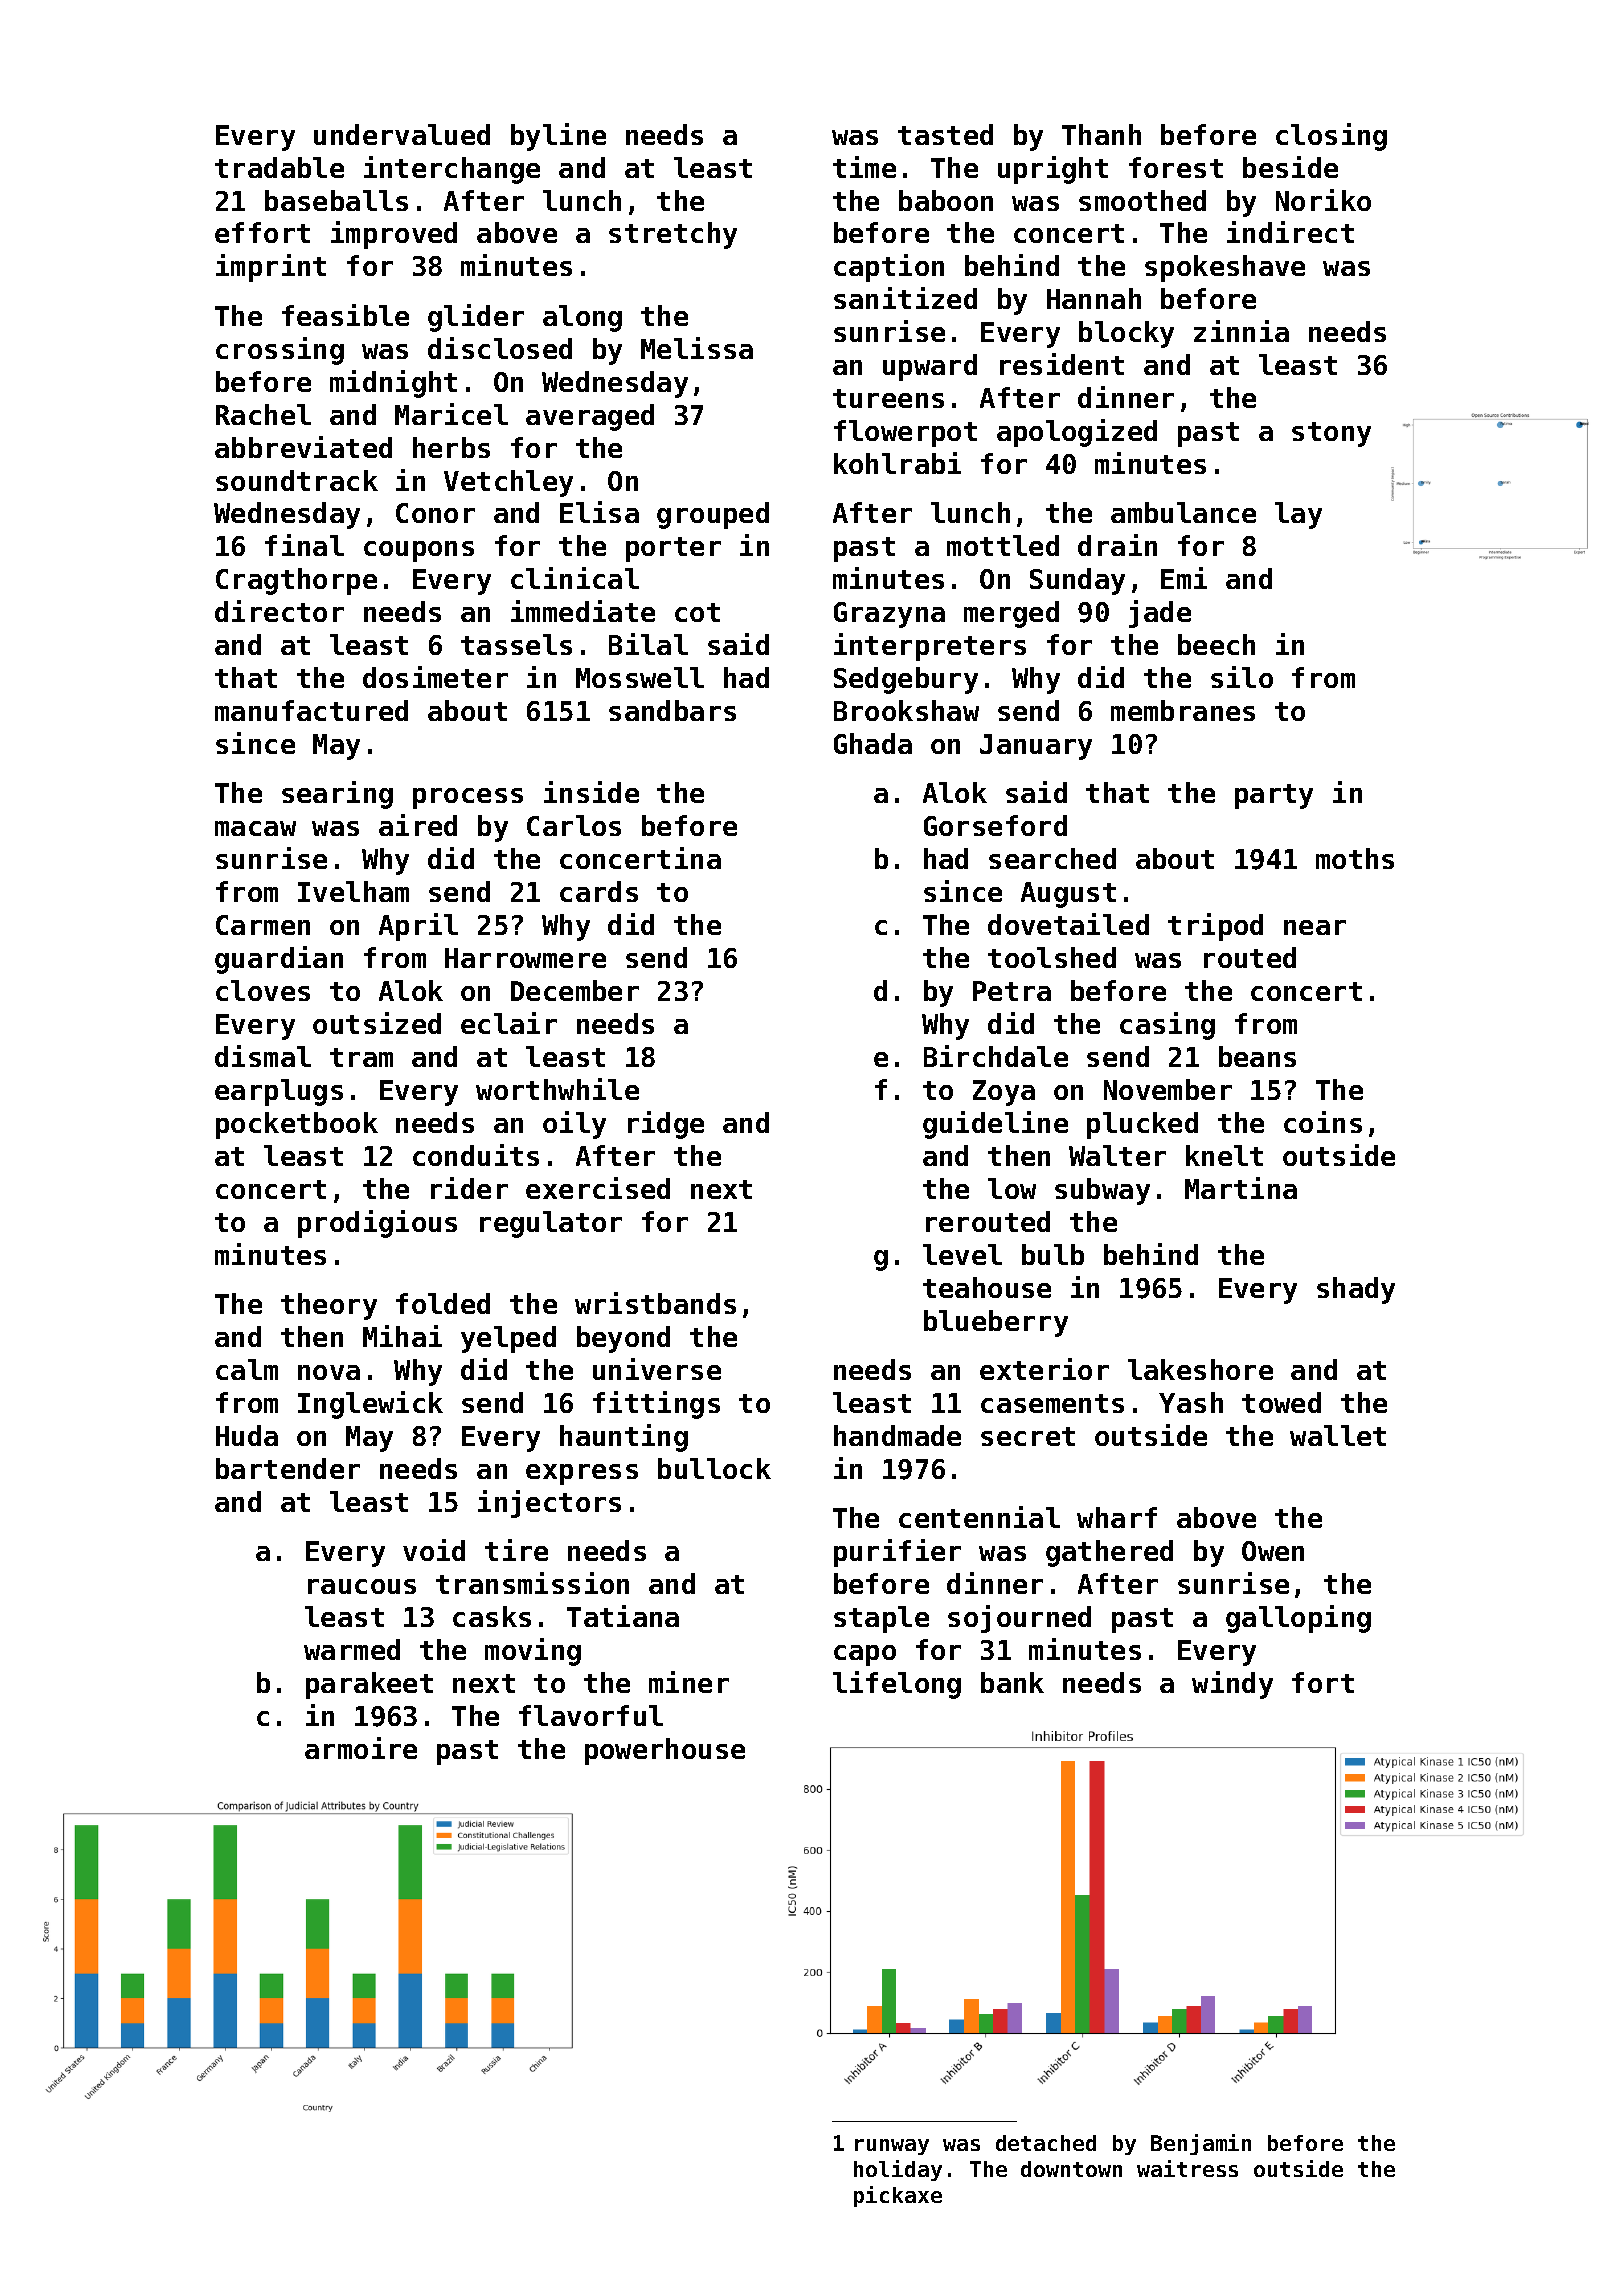 The width and height of the screenshot is (1620, 2292). Describe the element at coordinates (288, 1468) in the screenshot. I see `bartender` at that location.
